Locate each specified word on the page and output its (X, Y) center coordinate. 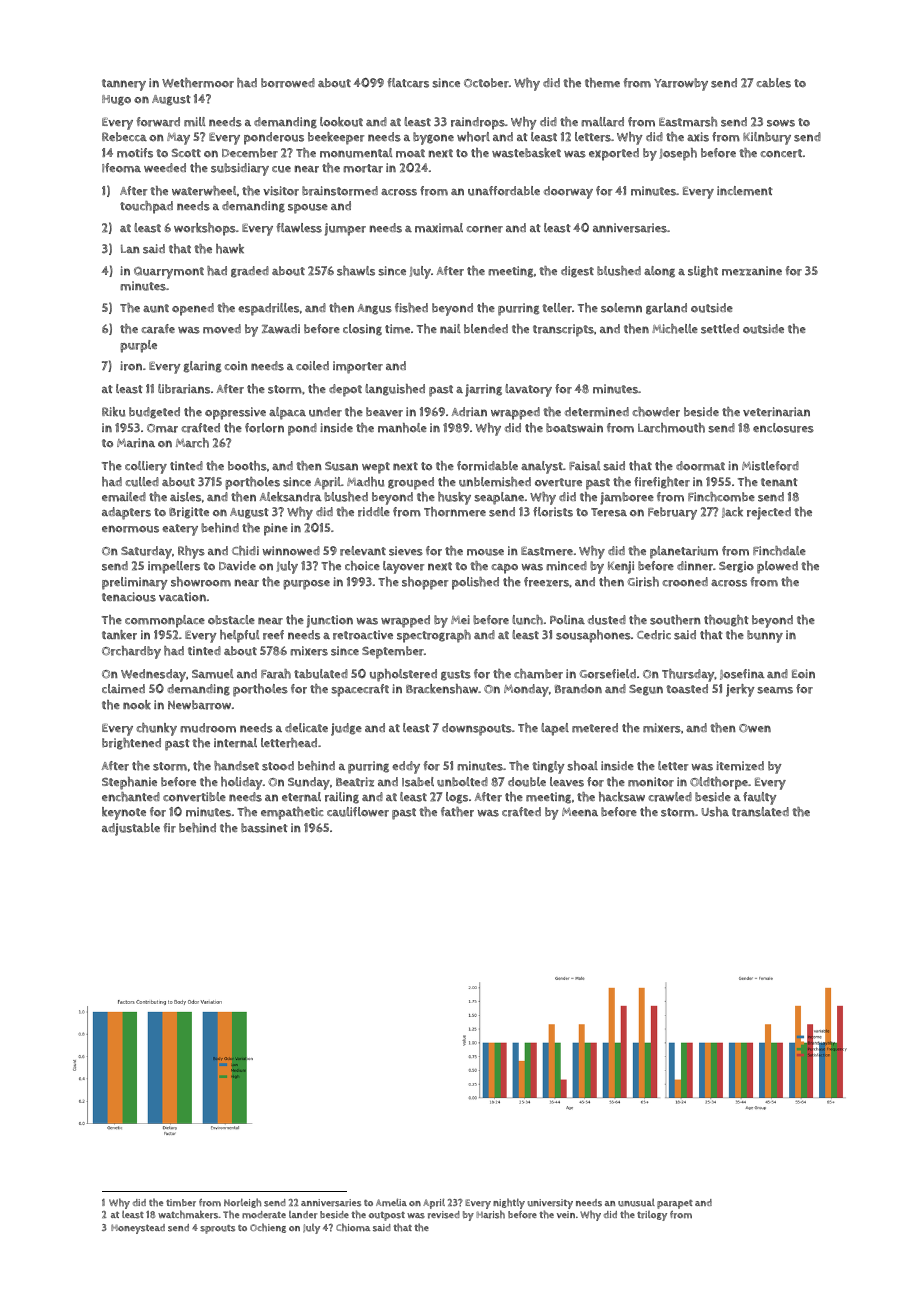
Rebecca (124, 137)
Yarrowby (681, 84)
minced (566, 566)
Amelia (391, 1202)
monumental (356, 153)
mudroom (208, 728)
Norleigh (242, 1203)
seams (775, 690)
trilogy (652, 1216)
